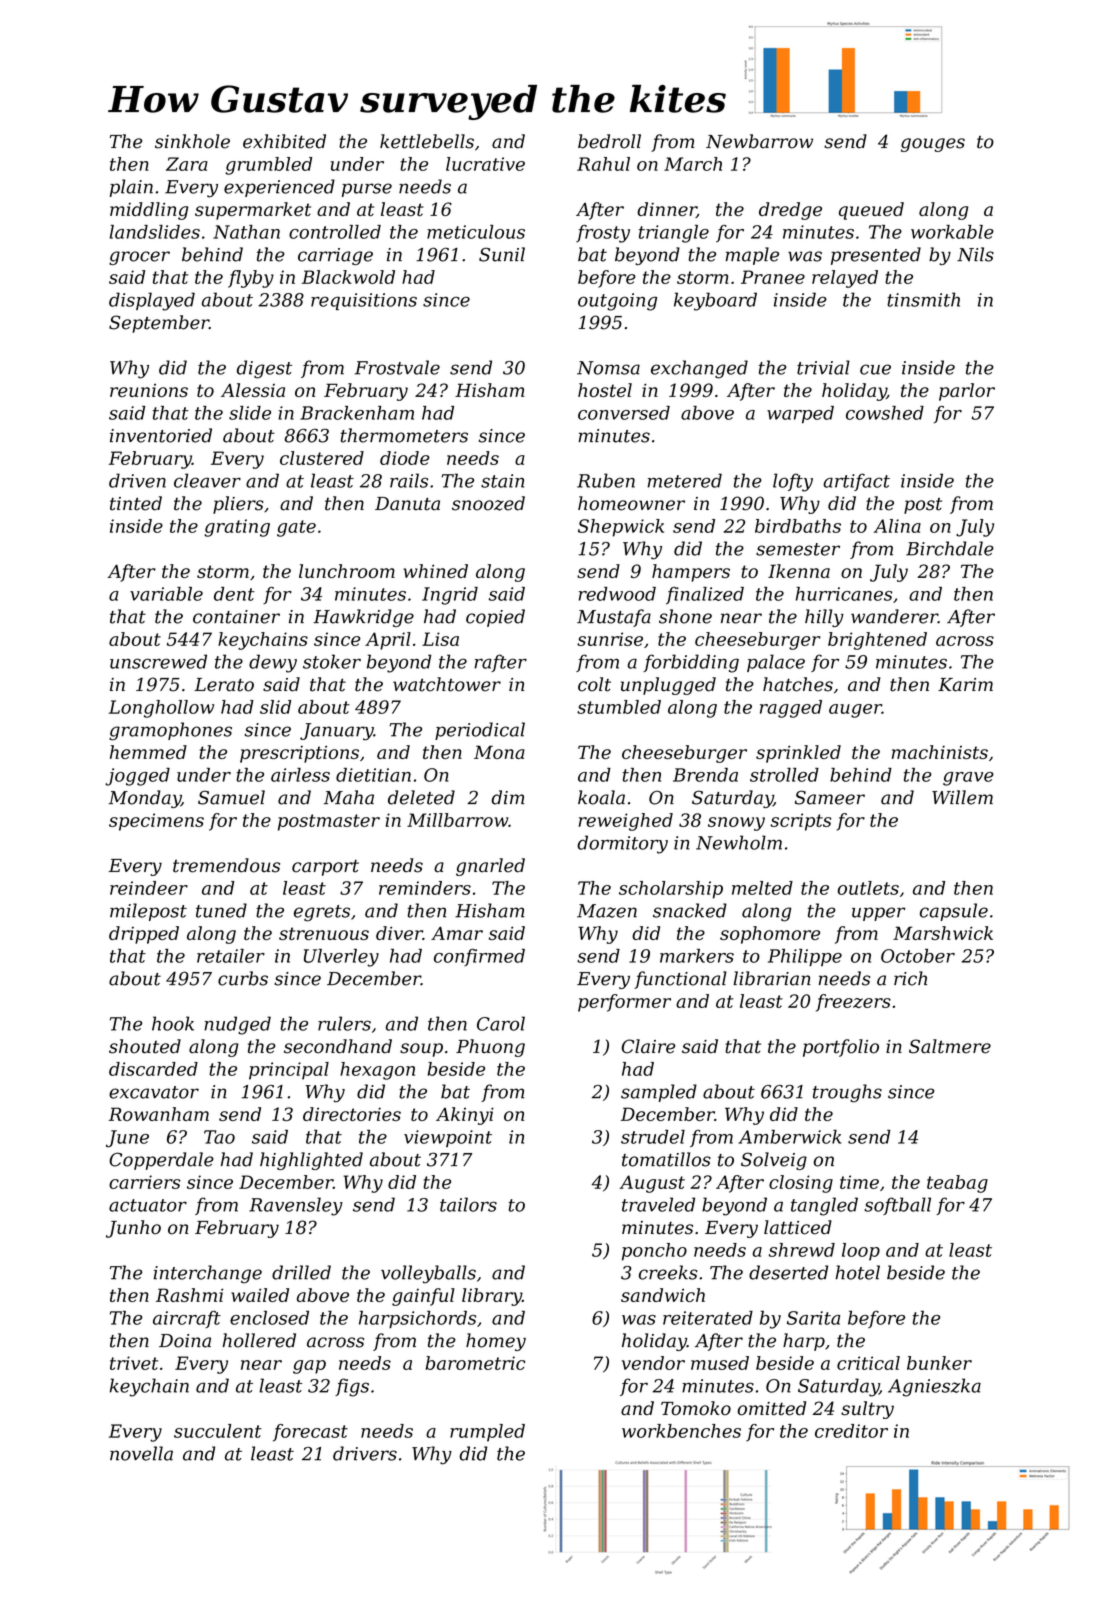  I want to click on workbenches, so click(681, 1431).
